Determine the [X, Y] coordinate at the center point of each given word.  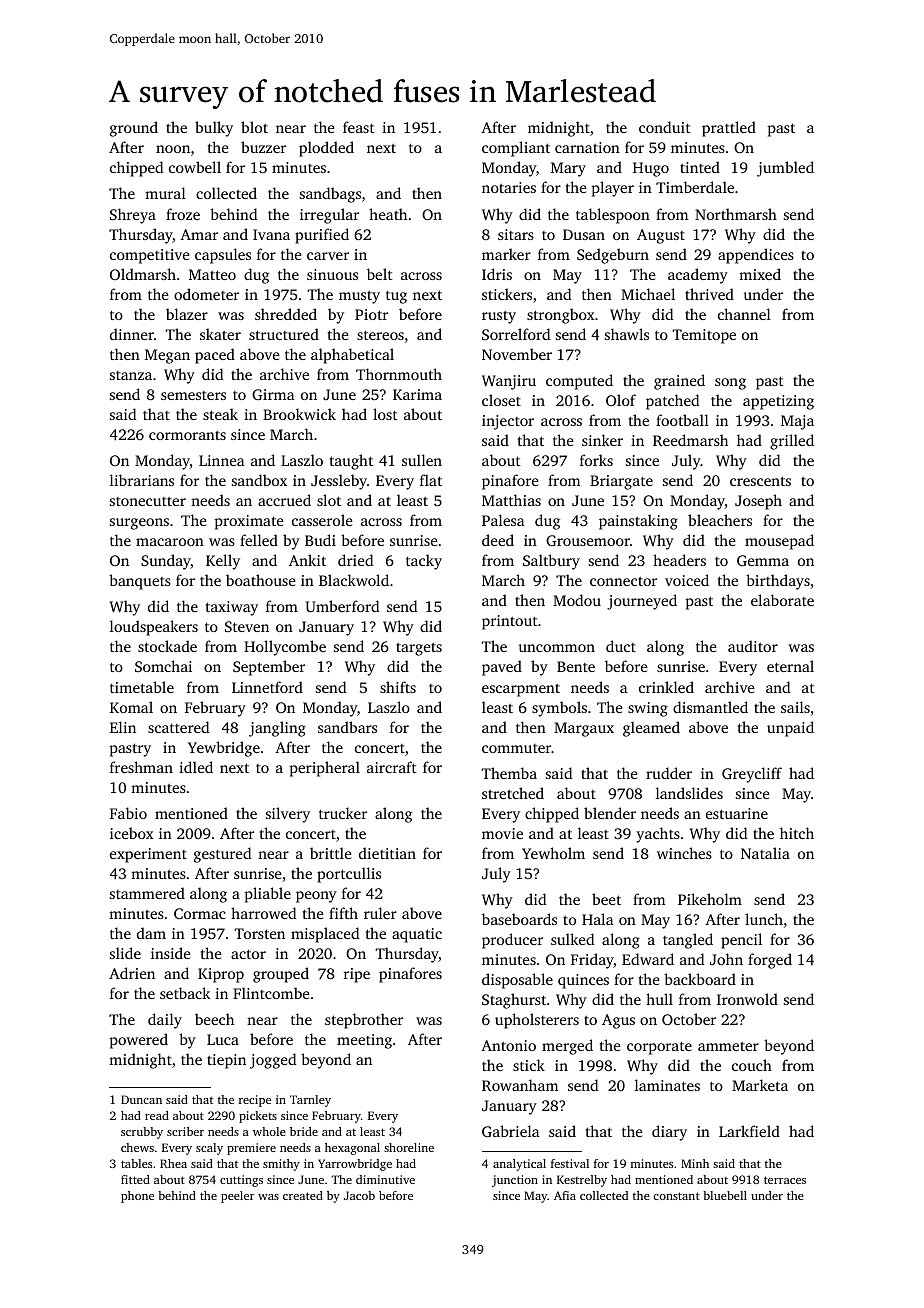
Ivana [271, 234]
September [269, 668]
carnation [587, 147]
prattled [729, 129]
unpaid [790, 729]
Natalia [765, 853]
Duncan [141, 1099]
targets [419, 649]
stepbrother [364, 1021]
